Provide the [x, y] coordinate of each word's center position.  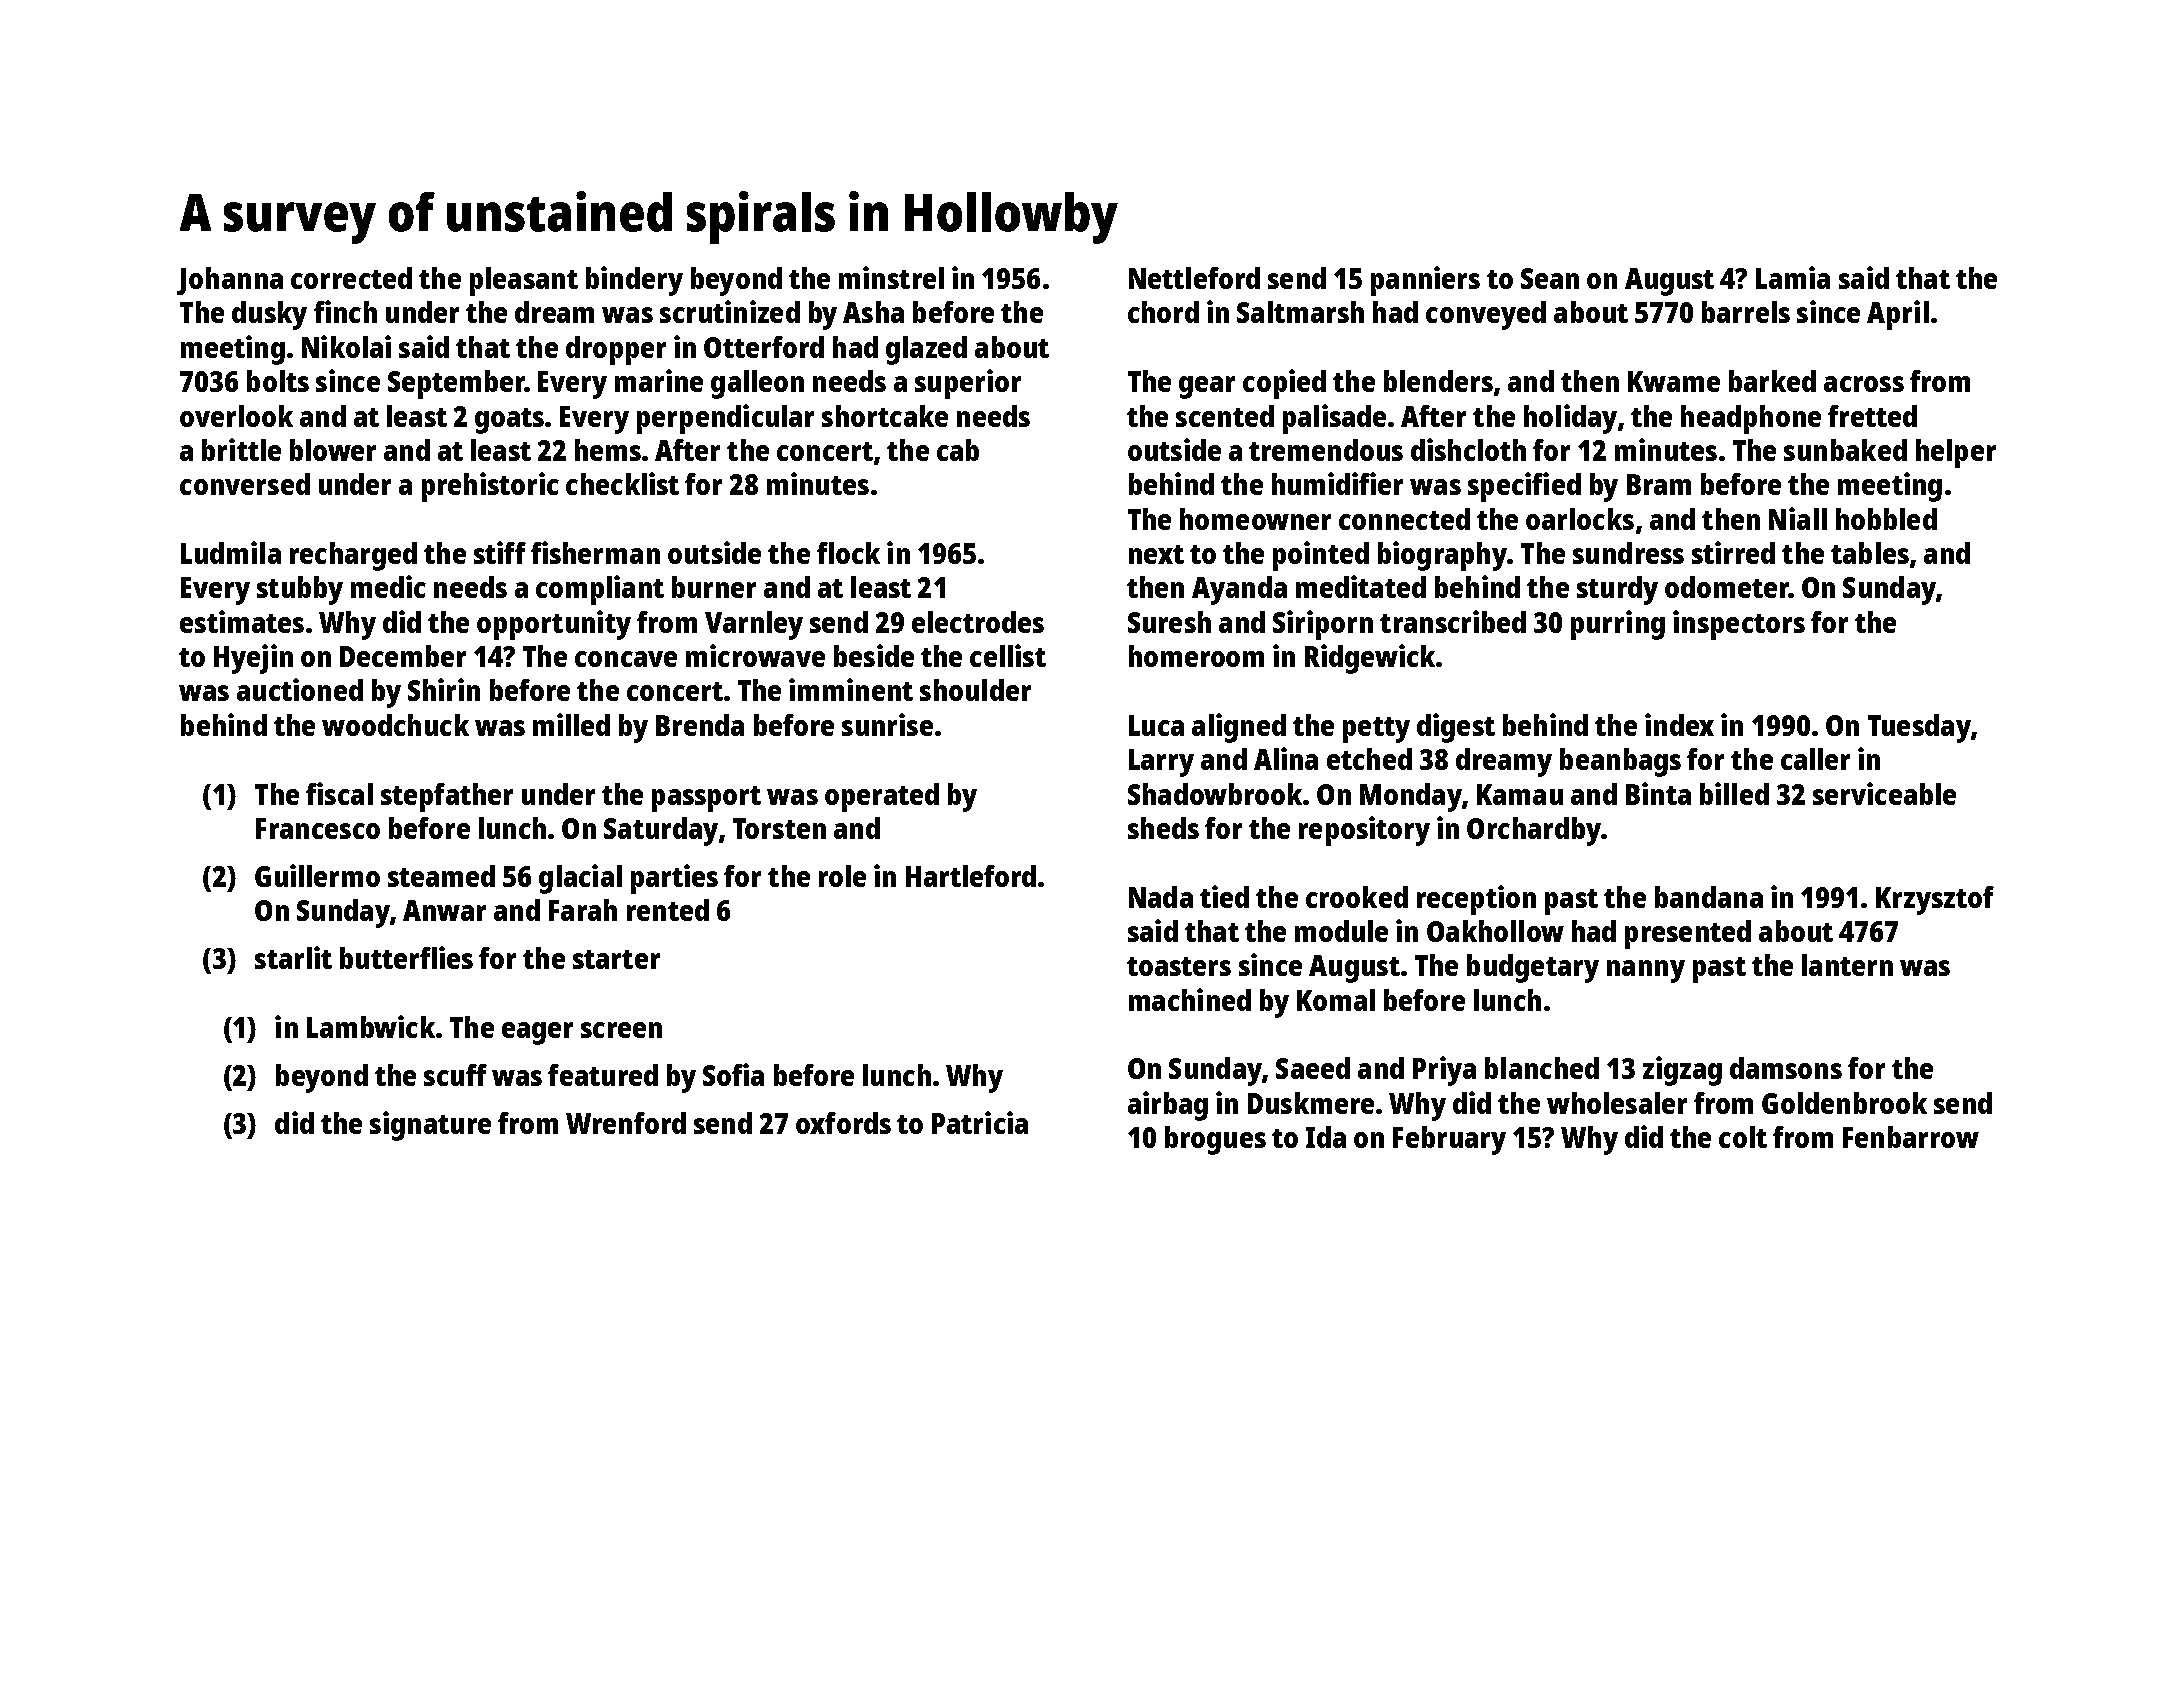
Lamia [1793, 277]
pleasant [524, 281]
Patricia [980, 1122]
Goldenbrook [1844, 1103]
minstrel [891, 277]
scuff [455, 1075]
